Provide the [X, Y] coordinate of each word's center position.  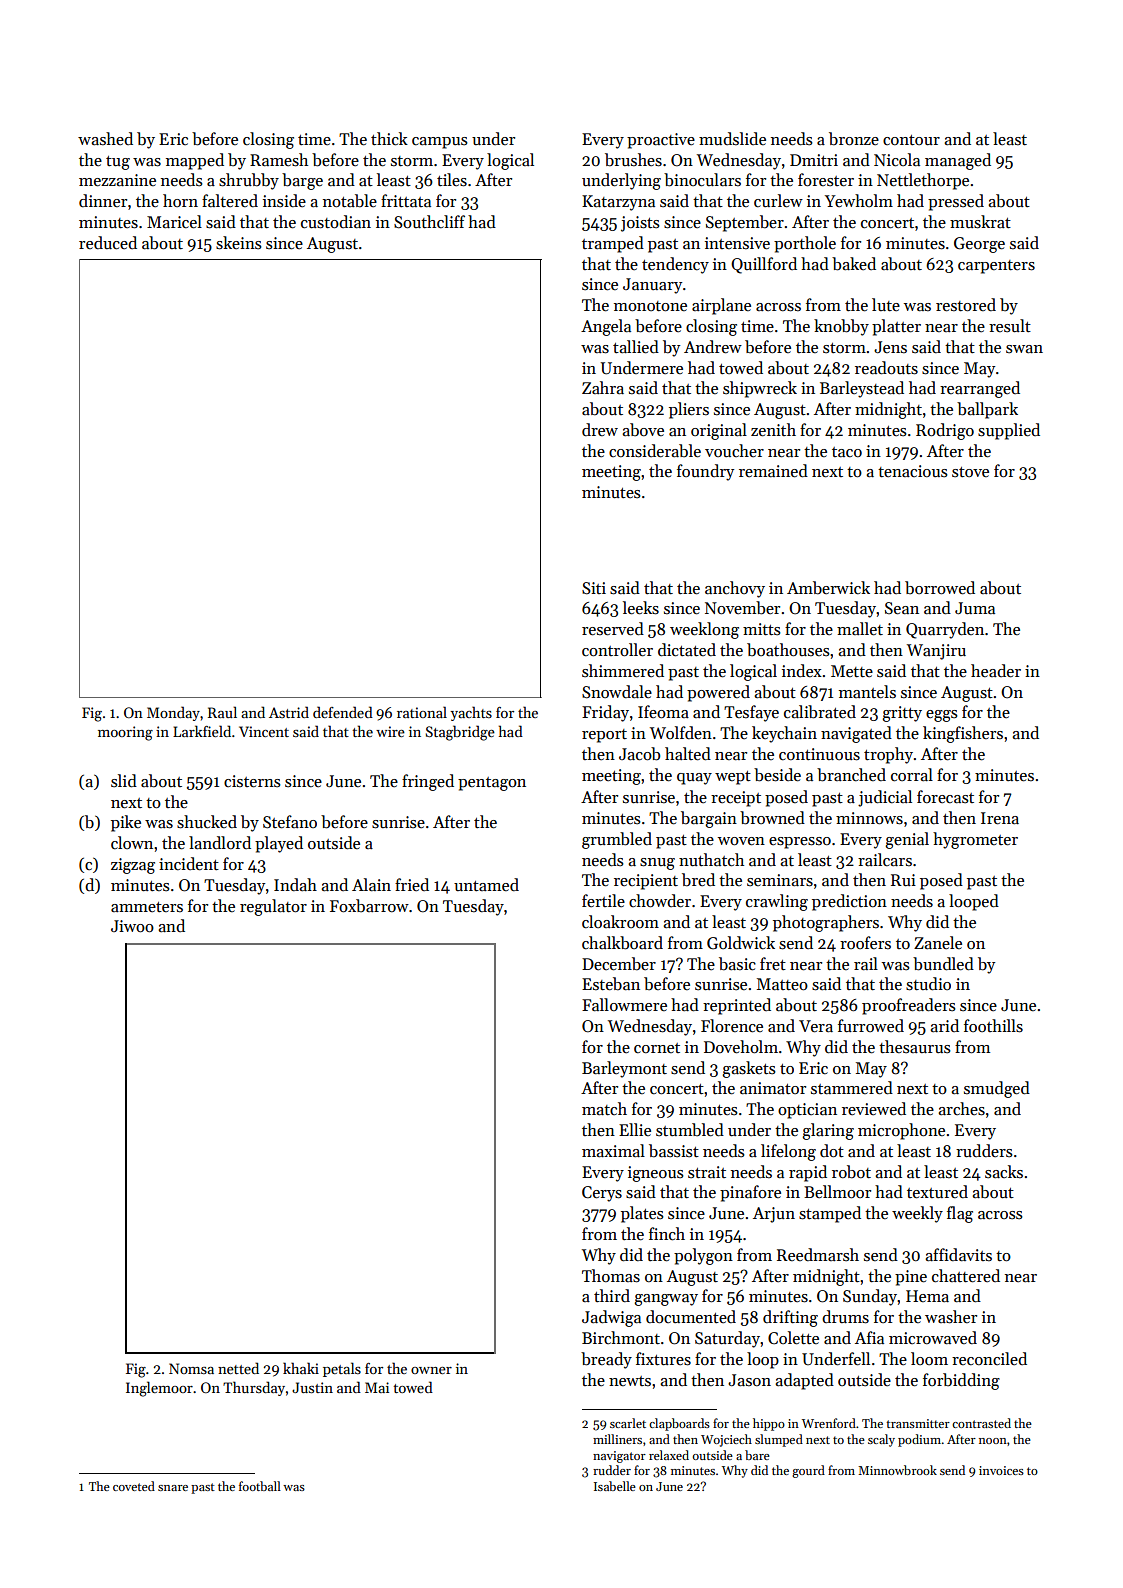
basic [737, 964]
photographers [826, 923]
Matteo [782, 984]
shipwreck [760, 389]
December [619, 964]
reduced [108, 243]
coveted [134, 1486]
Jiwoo [132, 926]
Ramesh [279, 160]
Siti [594, 588]
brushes [633, 160]
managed [958, 161]
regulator [273, 907]
